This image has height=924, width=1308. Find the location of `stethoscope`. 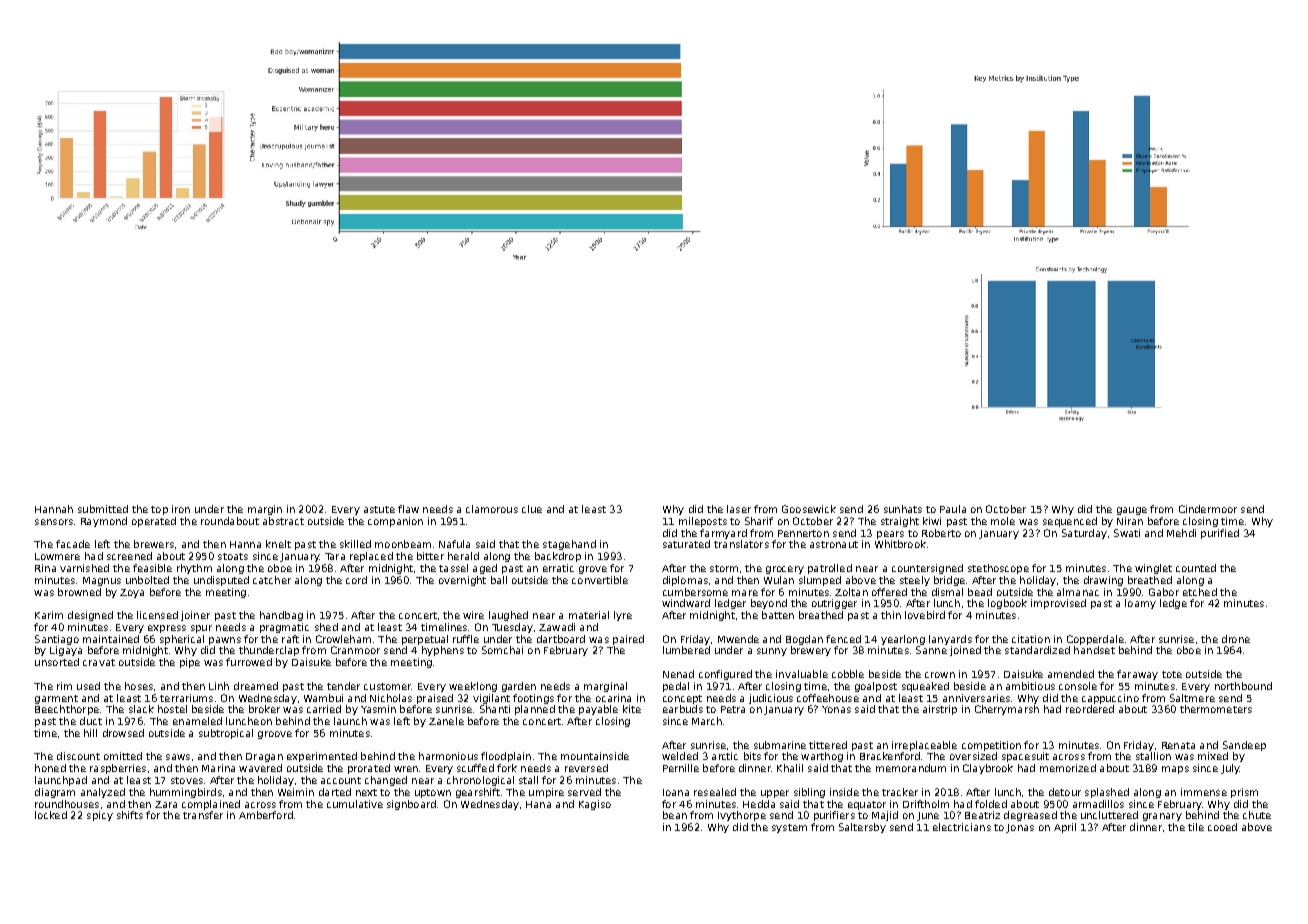

stethoscope is located at coordinates (998, 569).
